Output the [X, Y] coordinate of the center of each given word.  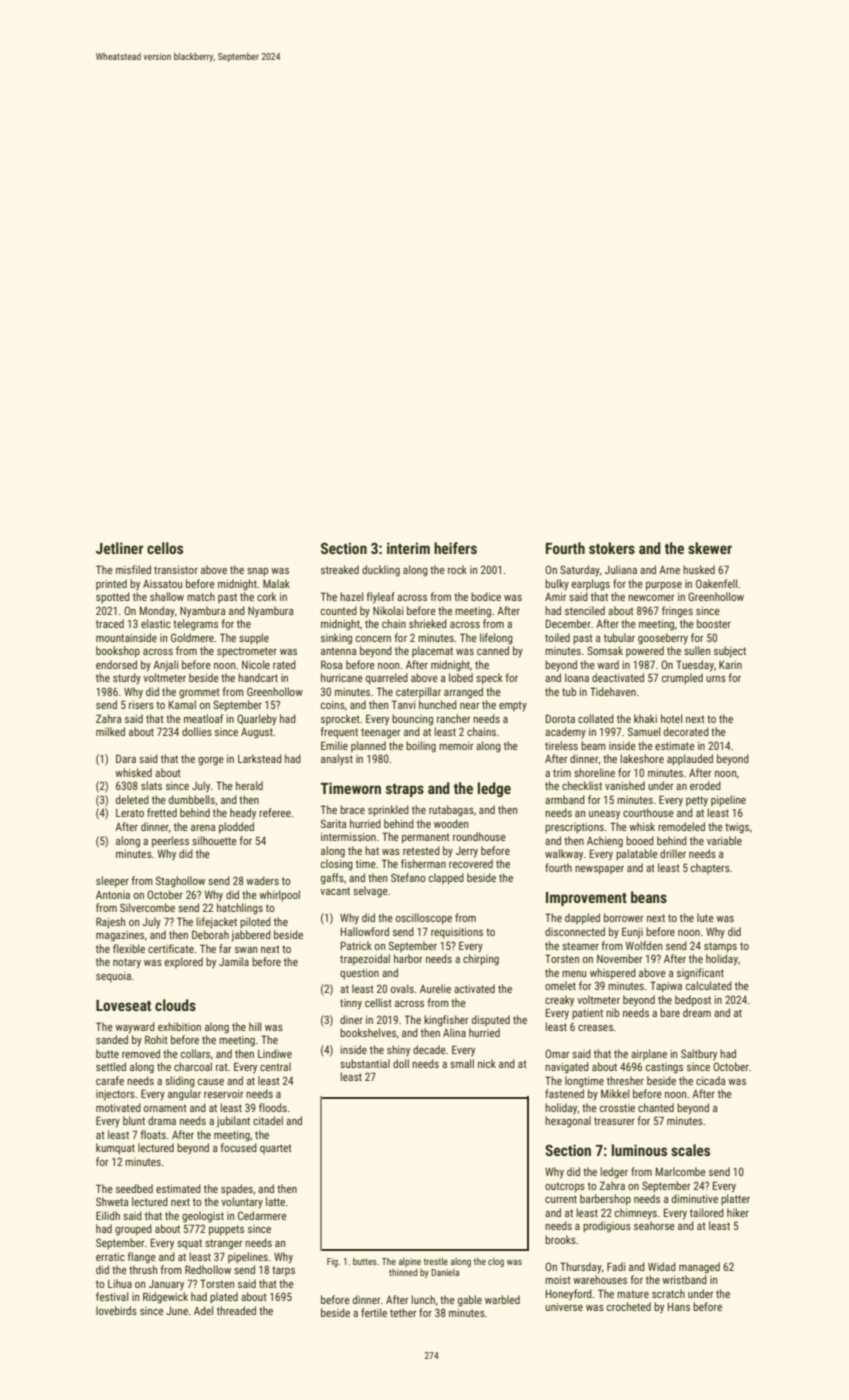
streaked [340, 569]
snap [257, 572]
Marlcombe [681, 1171]
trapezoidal [365, 960]
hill [255, 1026]
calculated [709, 985]
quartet [276, 1149]
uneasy [604, 815]
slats [151, 785]
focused [238, 1147]
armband [565, 799]
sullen [697, 650]
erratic [110, 1257]
